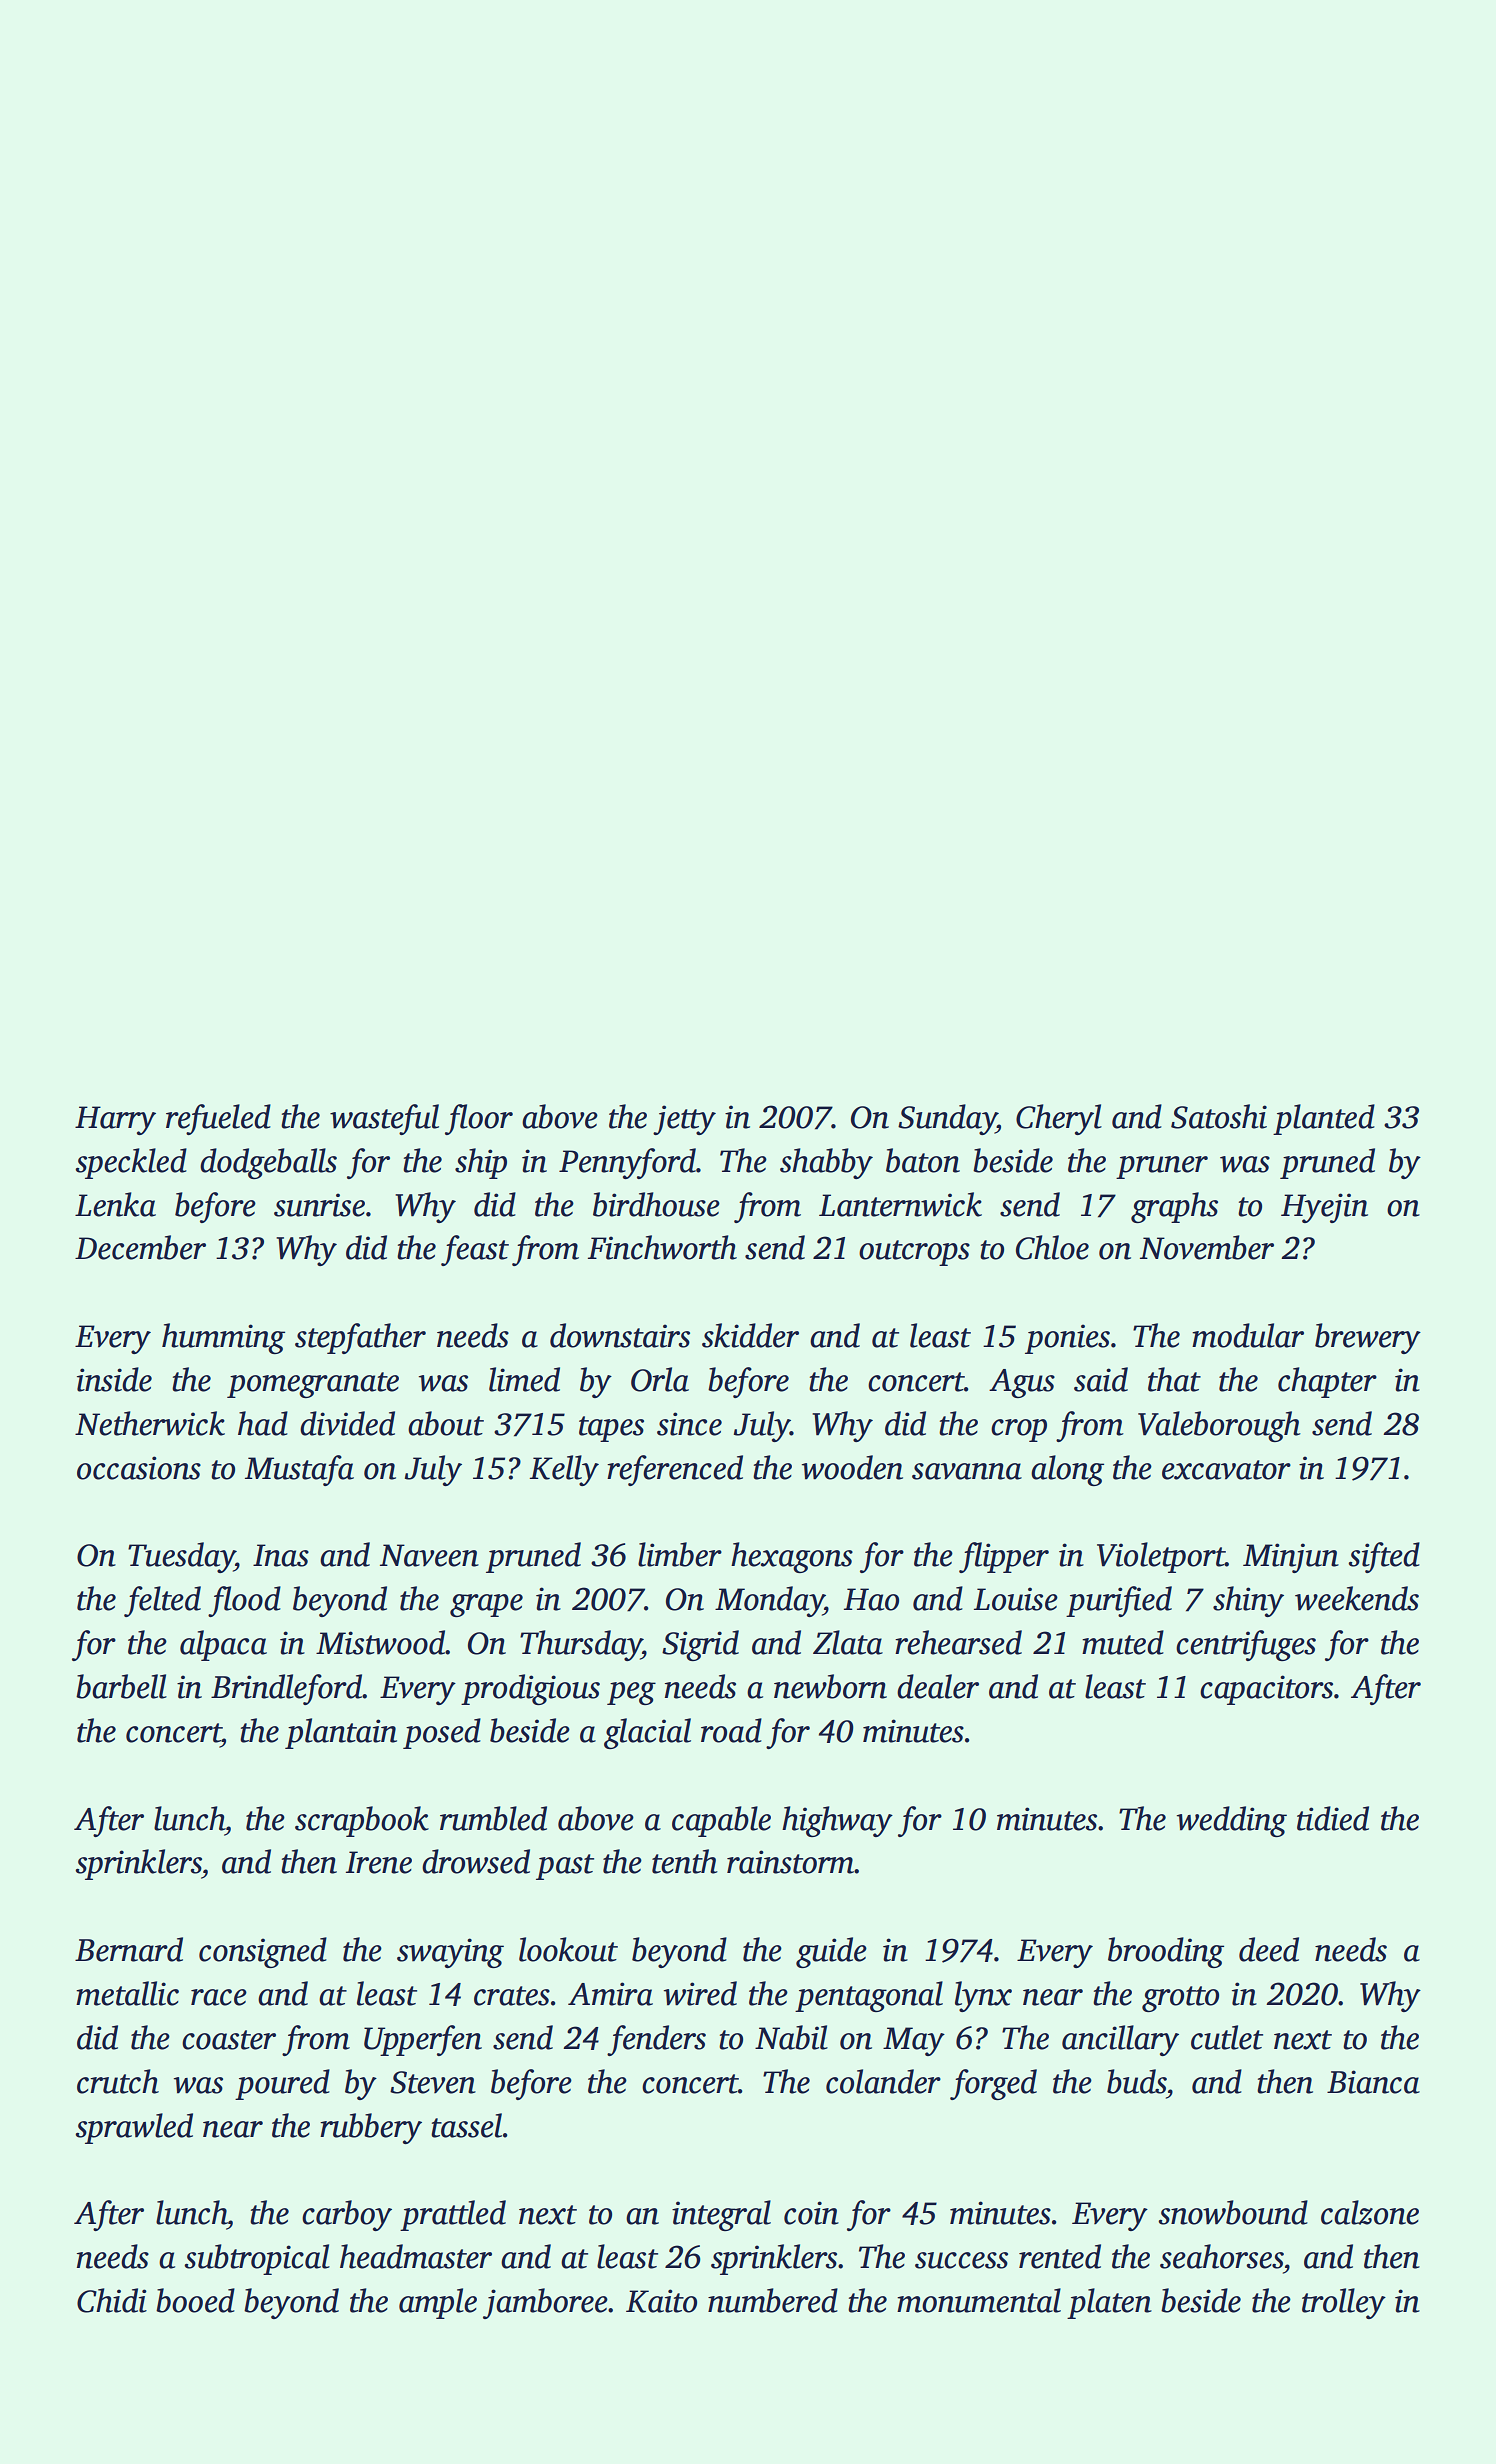  Describe the element at coordinates (1059, 1119) in the page. I see `Cheryl` at that location.
